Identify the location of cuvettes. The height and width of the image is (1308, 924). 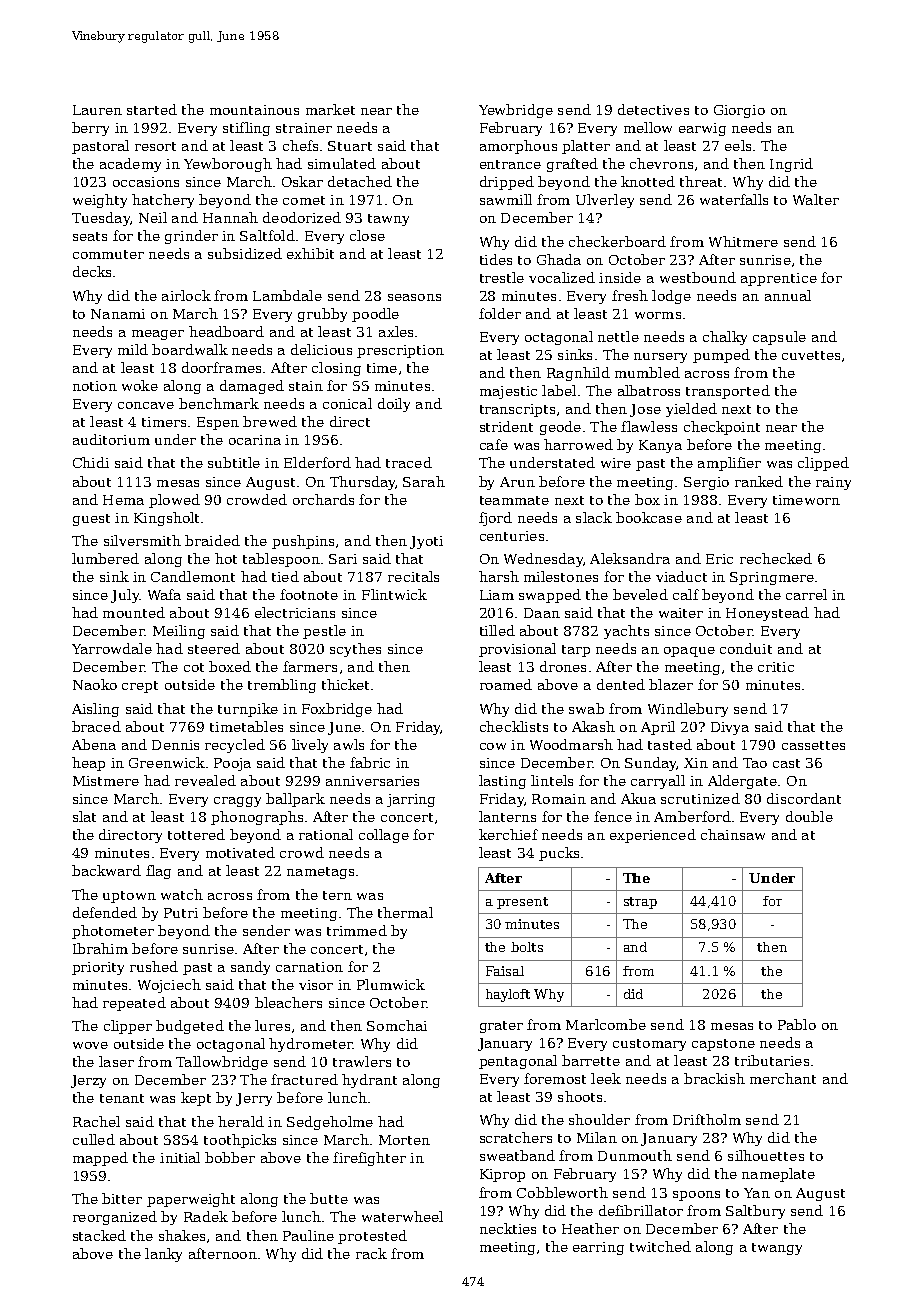
(811, 355).
